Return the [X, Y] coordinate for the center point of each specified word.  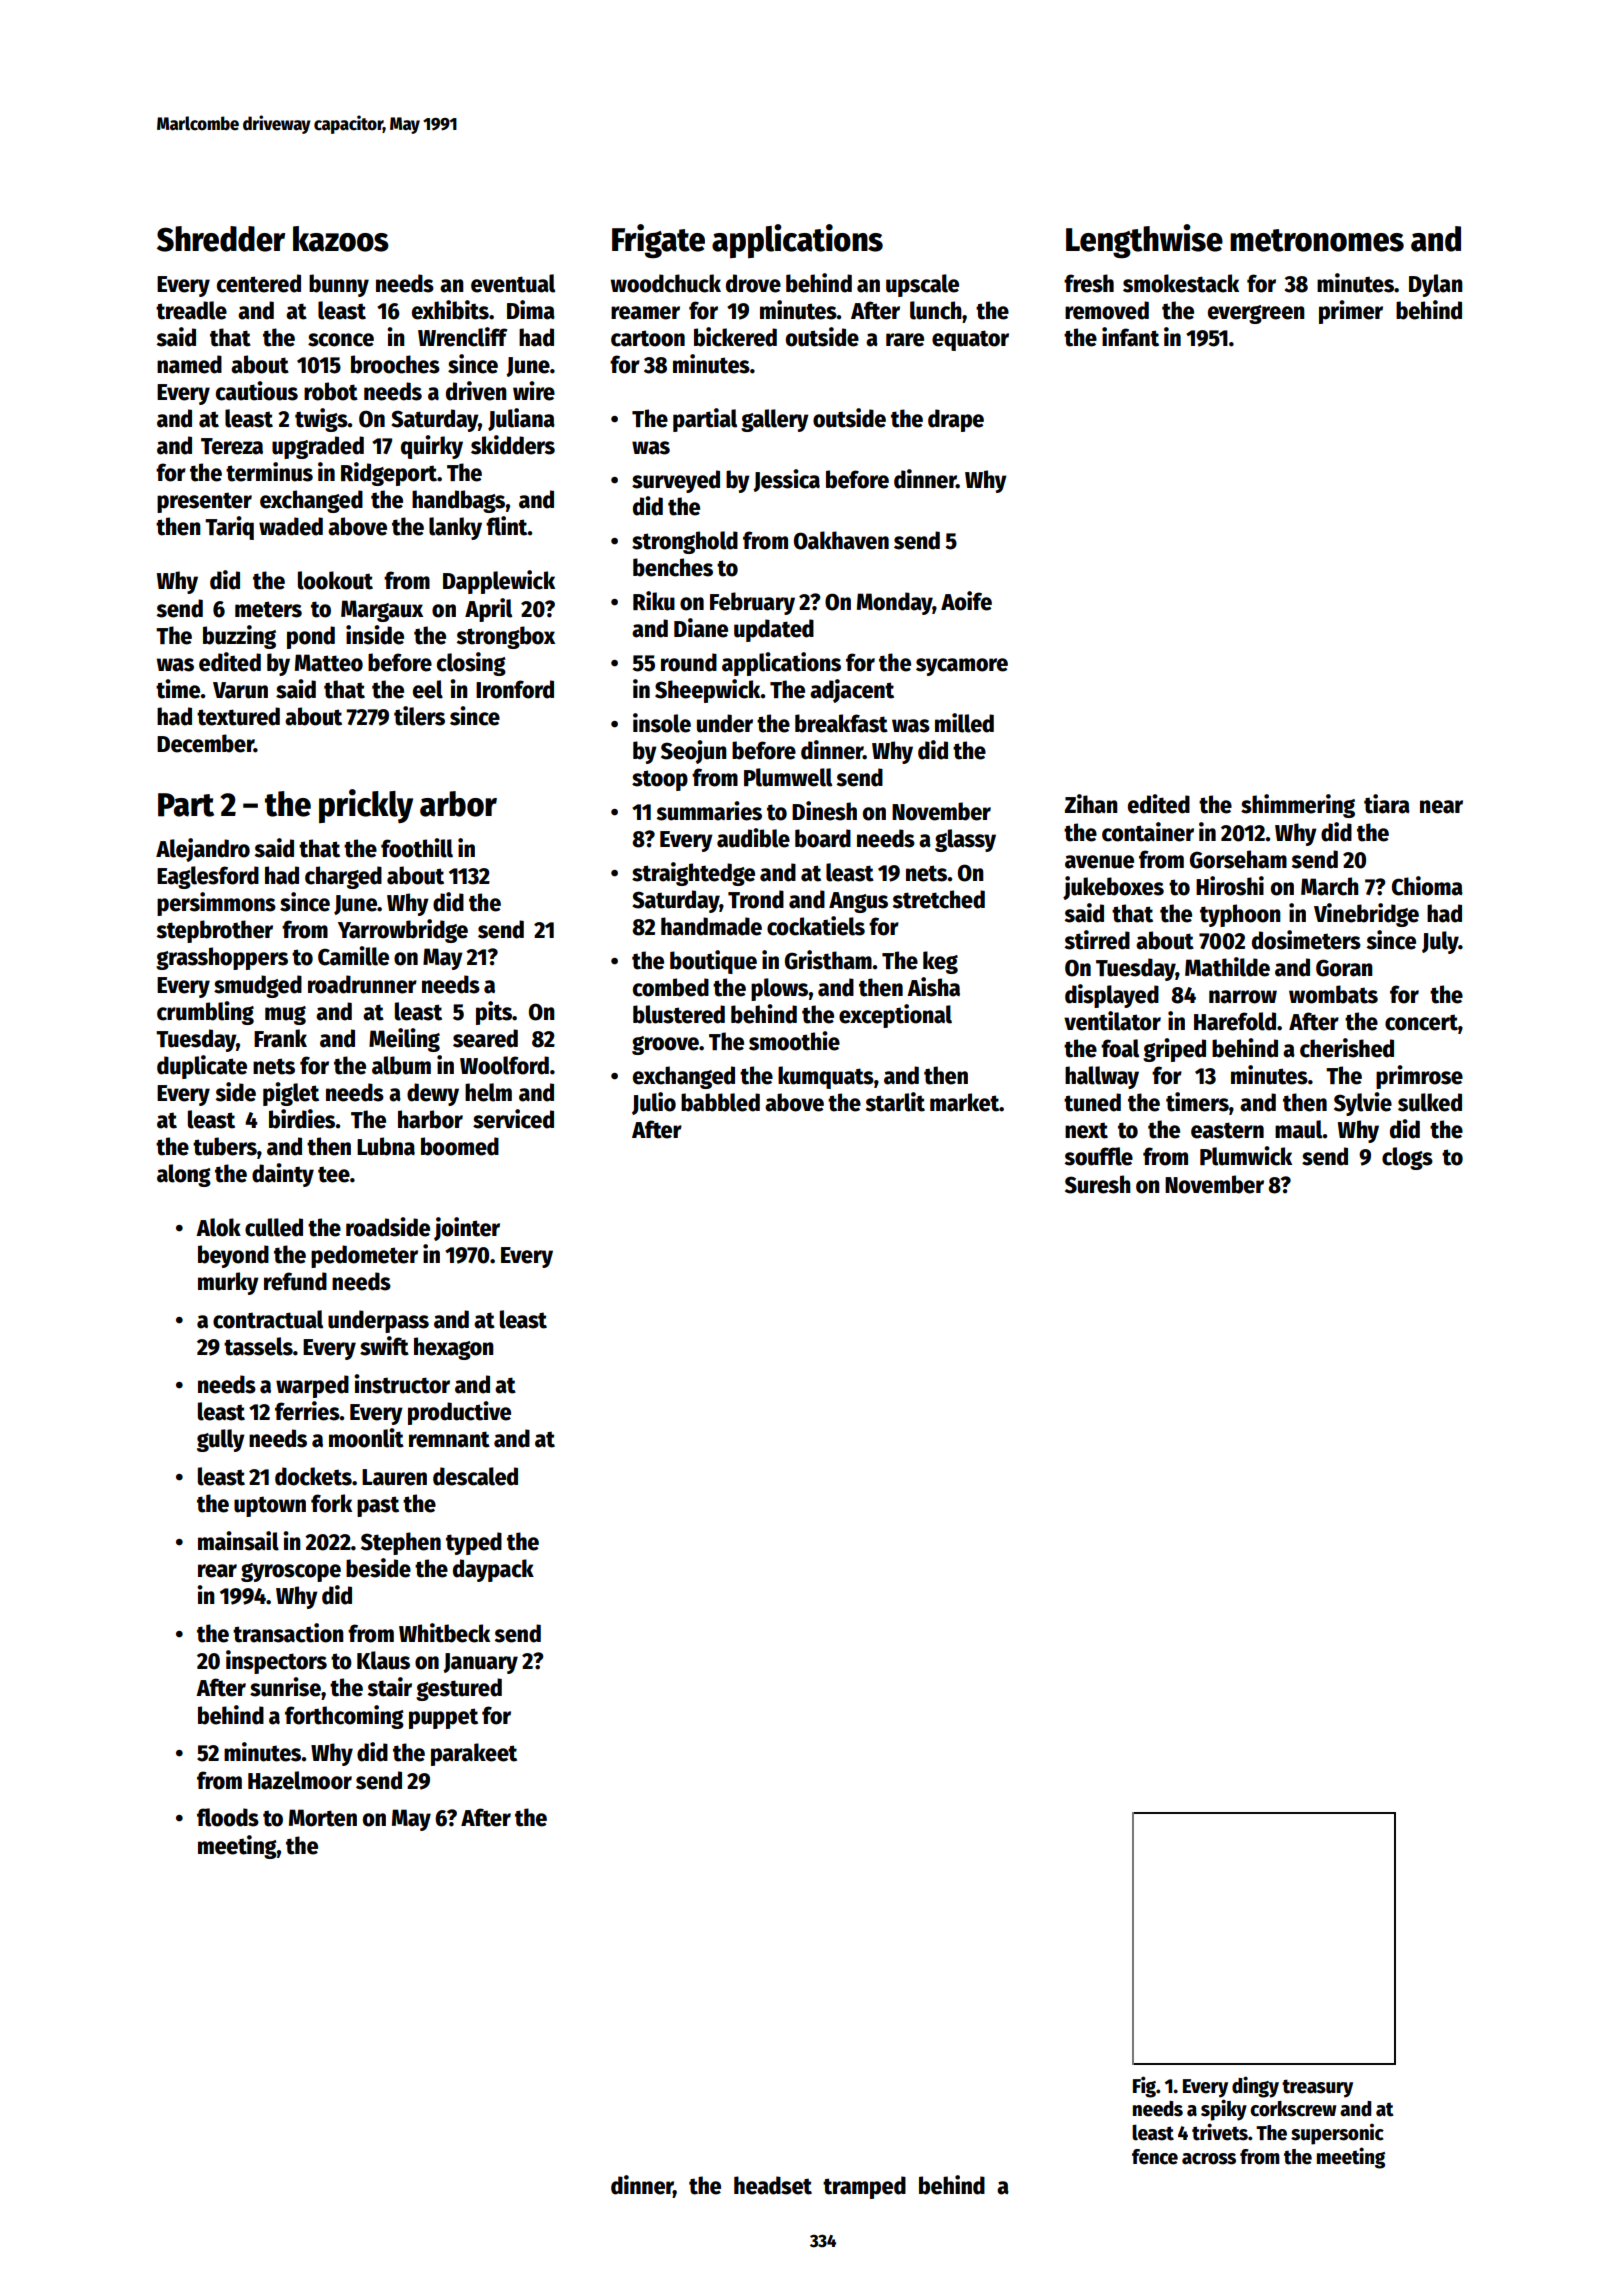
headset [773, 2185]
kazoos [341, 239]
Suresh [1098, 1184]
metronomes [1317, 240]
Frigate [658, 241]
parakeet [474, 1754]
